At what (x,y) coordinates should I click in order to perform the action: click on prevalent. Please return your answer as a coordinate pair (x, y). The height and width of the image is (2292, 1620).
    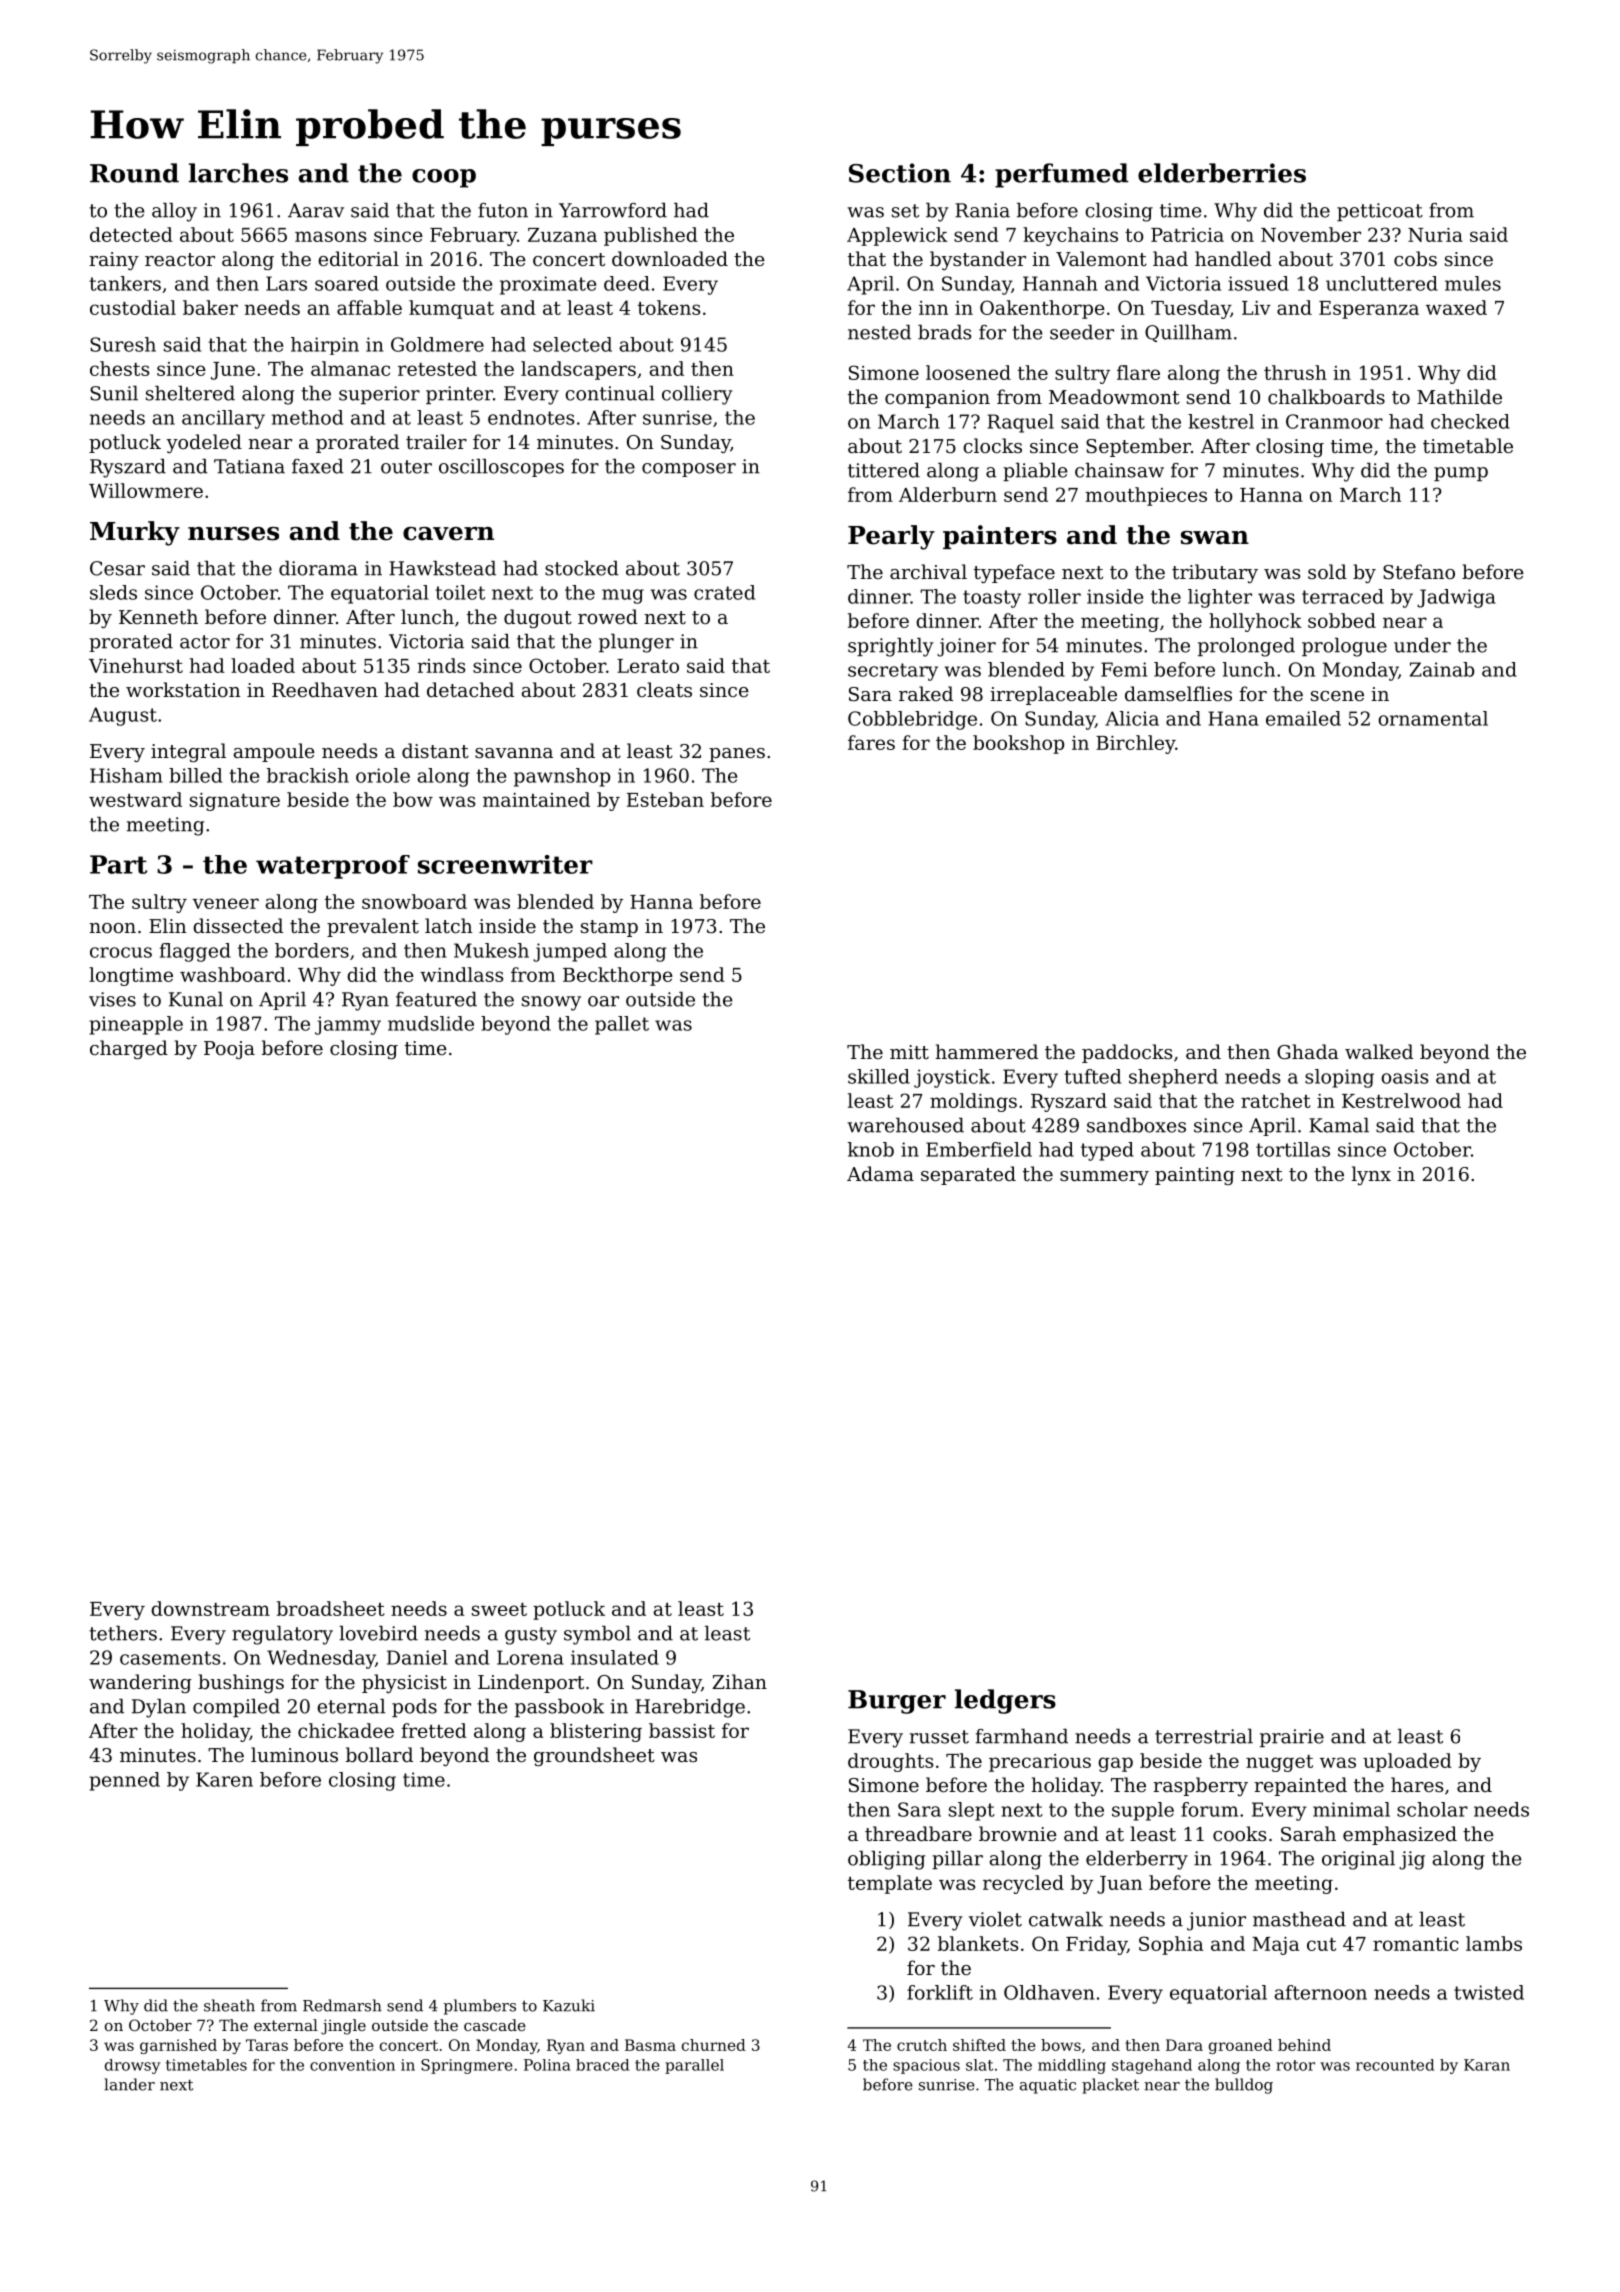
    Looking at the image, I should click on (373, 927).
